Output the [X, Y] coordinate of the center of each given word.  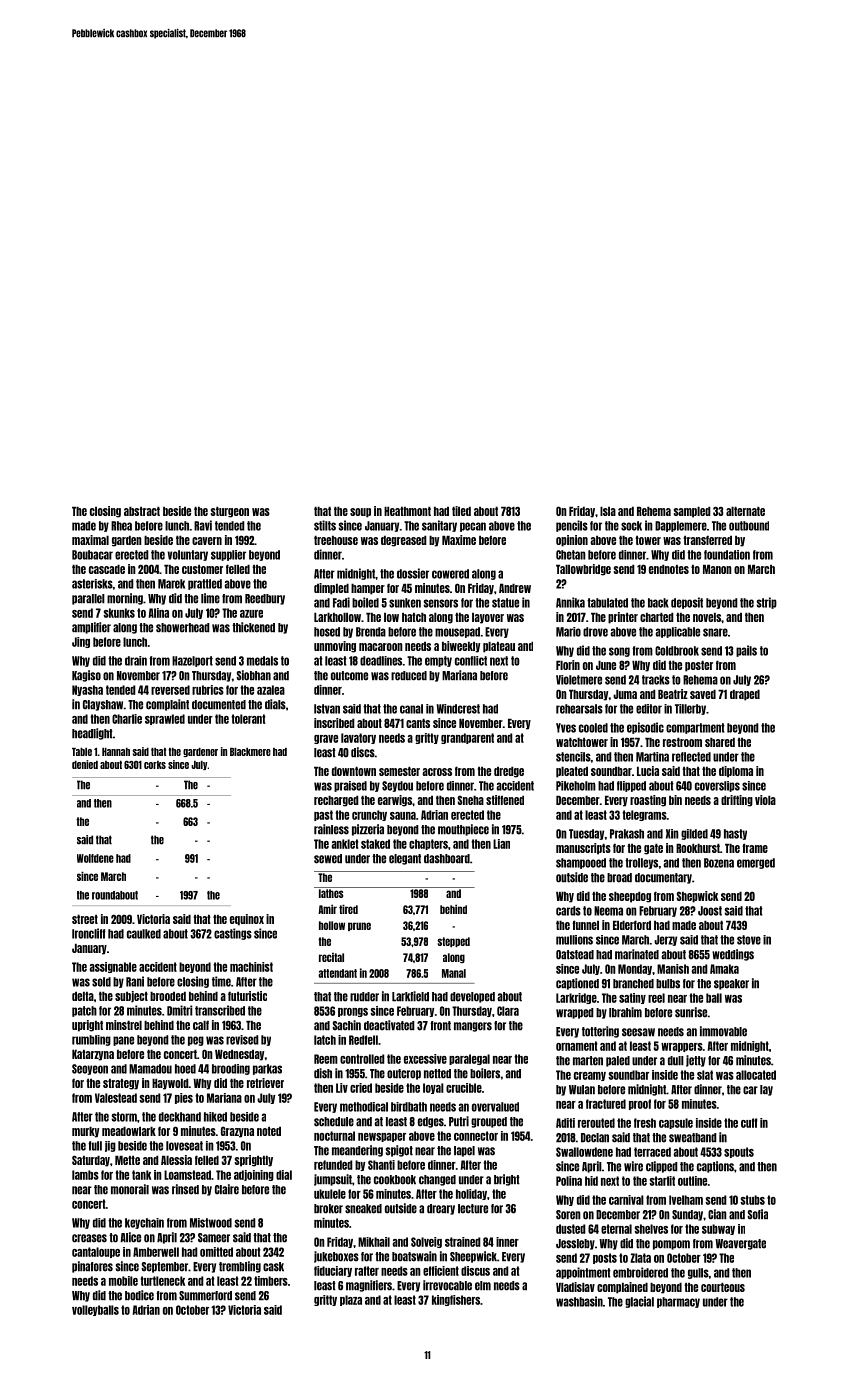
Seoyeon [90, 1069]
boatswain [414, 1256]
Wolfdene [95, 858]
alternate [745, 511]
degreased [404, 541]
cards [568, 911]
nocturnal [334, 1136]
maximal [90, 540]
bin [675, 800]
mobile [123, 1281]
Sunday [687, 1215]
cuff [749, 1123]
